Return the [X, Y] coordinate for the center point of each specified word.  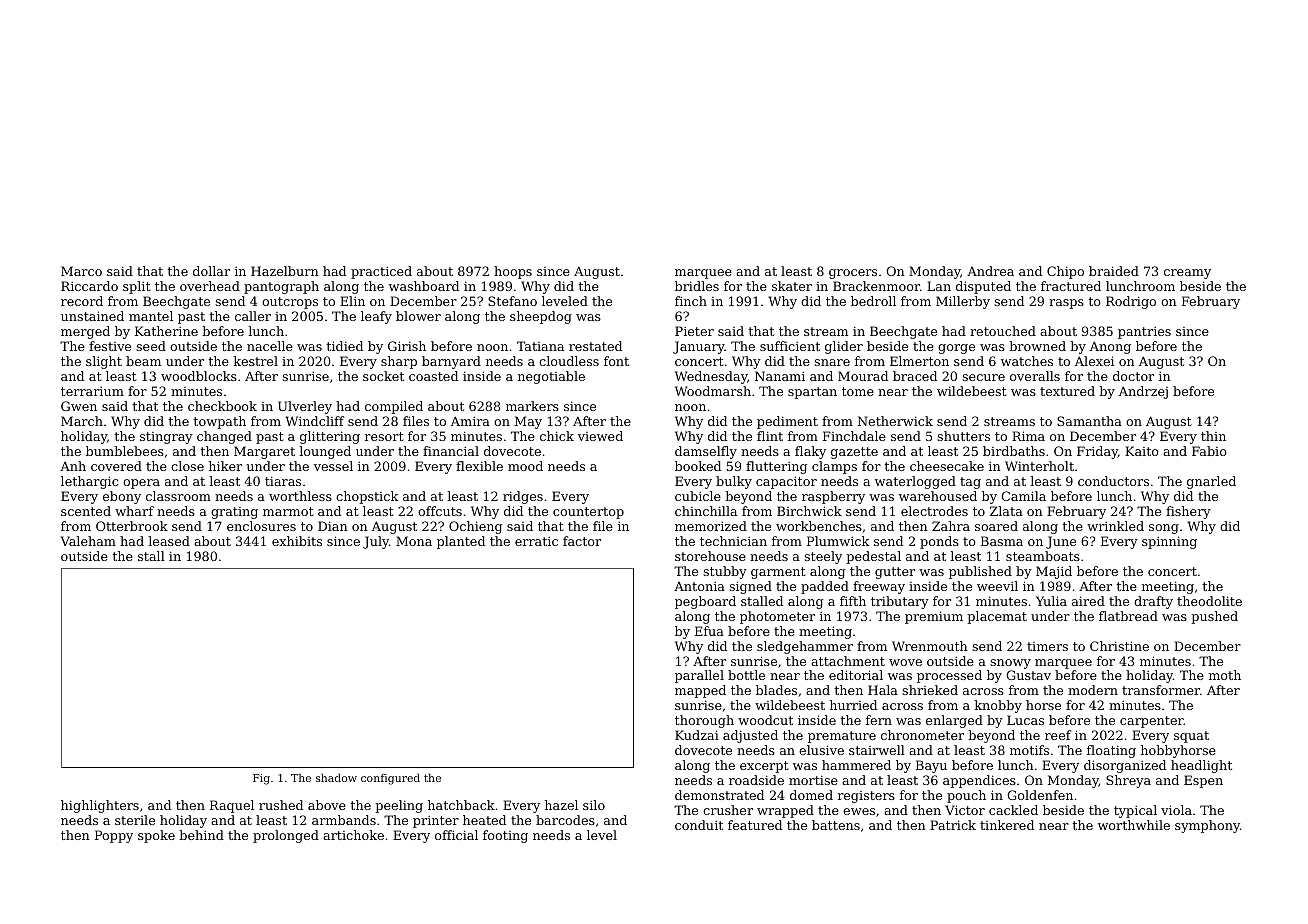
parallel [699, 676]
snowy [1010, 664]
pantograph [281, 287]
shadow [336, 777]
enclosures [261, 526]
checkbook [222, 406]
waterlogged [915, 482]
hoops [513, 272]
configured [390, 779]
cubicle [698, 496]
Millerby [963, 302]
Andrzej [1143, 392]
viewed [600, 436]
